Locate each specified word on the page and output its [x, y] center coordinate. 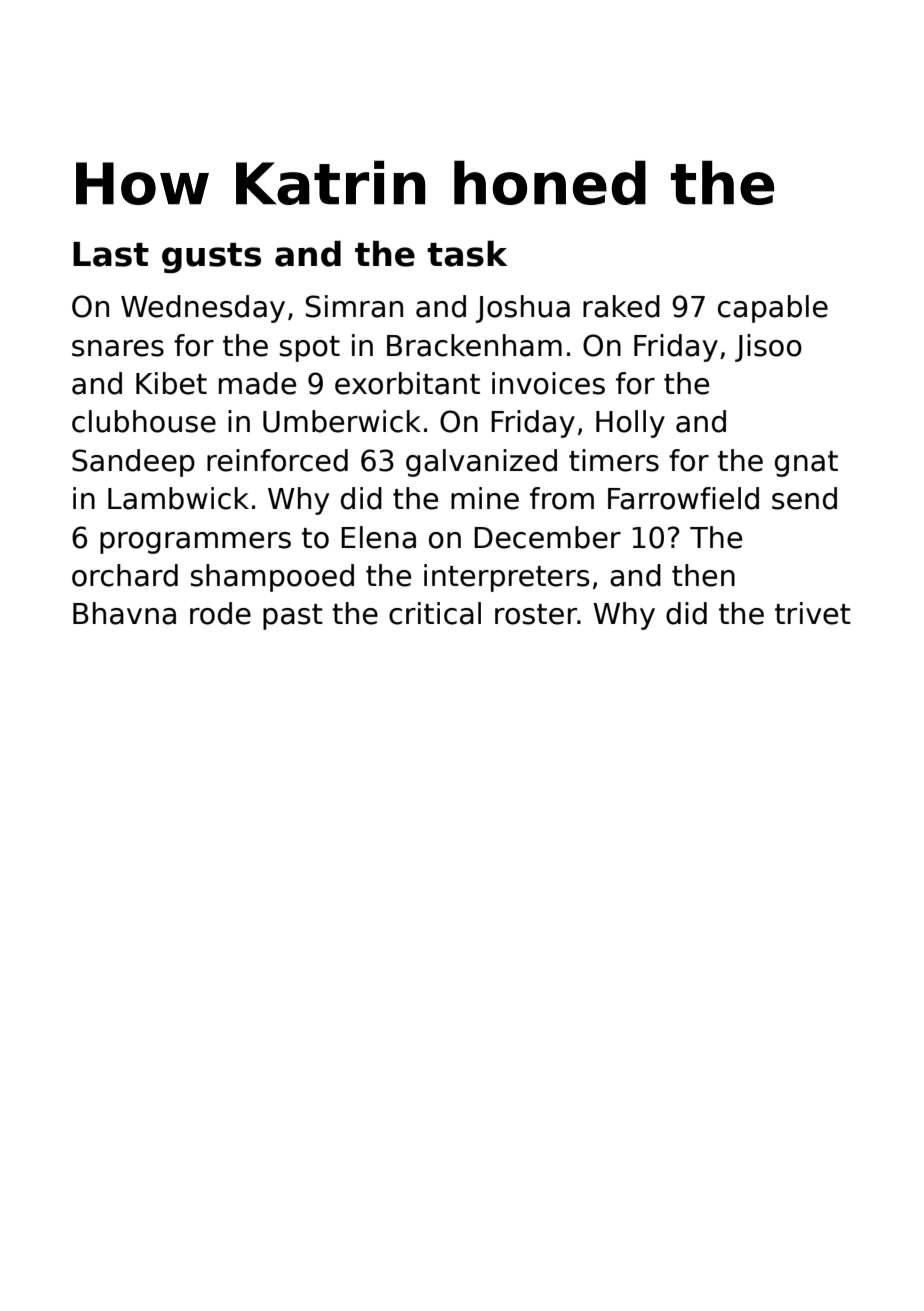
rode [220, 613]
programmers [195, 543]
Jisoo [768, 348]
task [467, 254]
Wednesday [203, 309]
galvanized [481, 463]
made [257, 383]
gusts [211, 258]
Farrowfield [683, 498]
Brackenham [474, 345]
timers [614, 460]
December [547, 537]
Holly [630, 424]
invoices [548, 383]
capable [773, 309]
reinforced [277, 460]
